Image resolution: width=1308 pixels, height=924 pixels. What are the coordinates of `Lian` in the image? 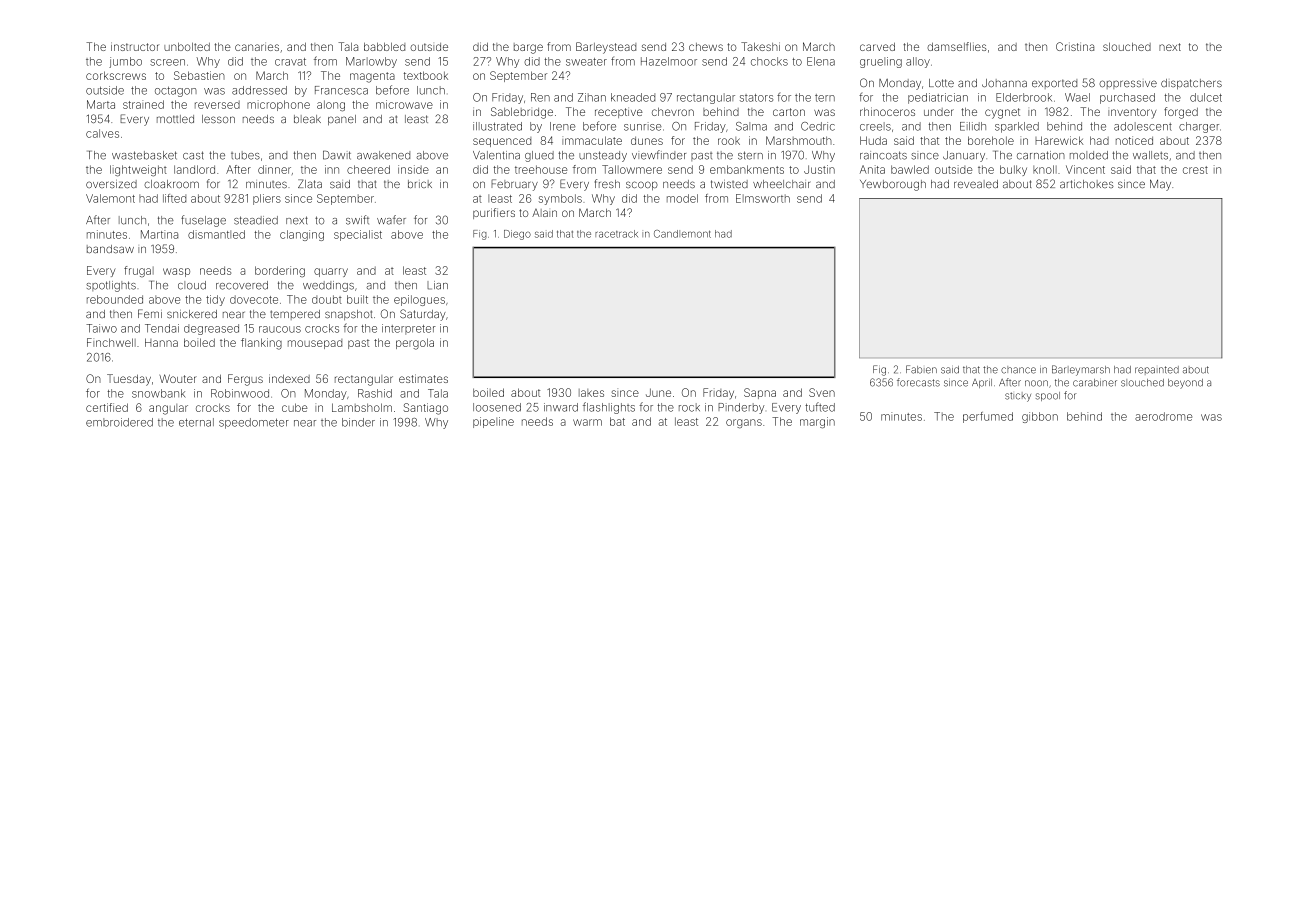 It's located at (437, 285).
